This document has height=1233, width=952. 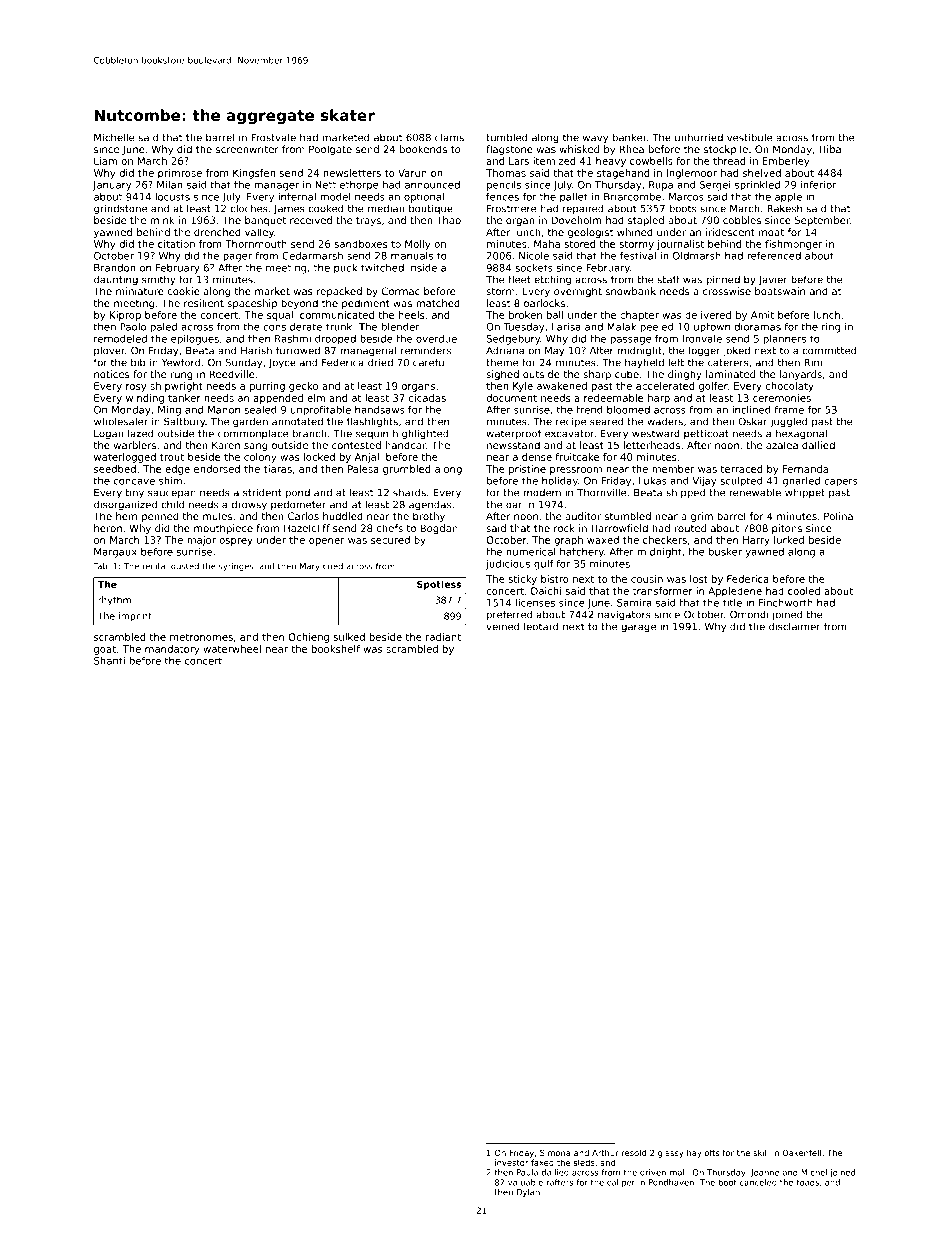 I want to click on Omondi, so click(x=749, y=614).
